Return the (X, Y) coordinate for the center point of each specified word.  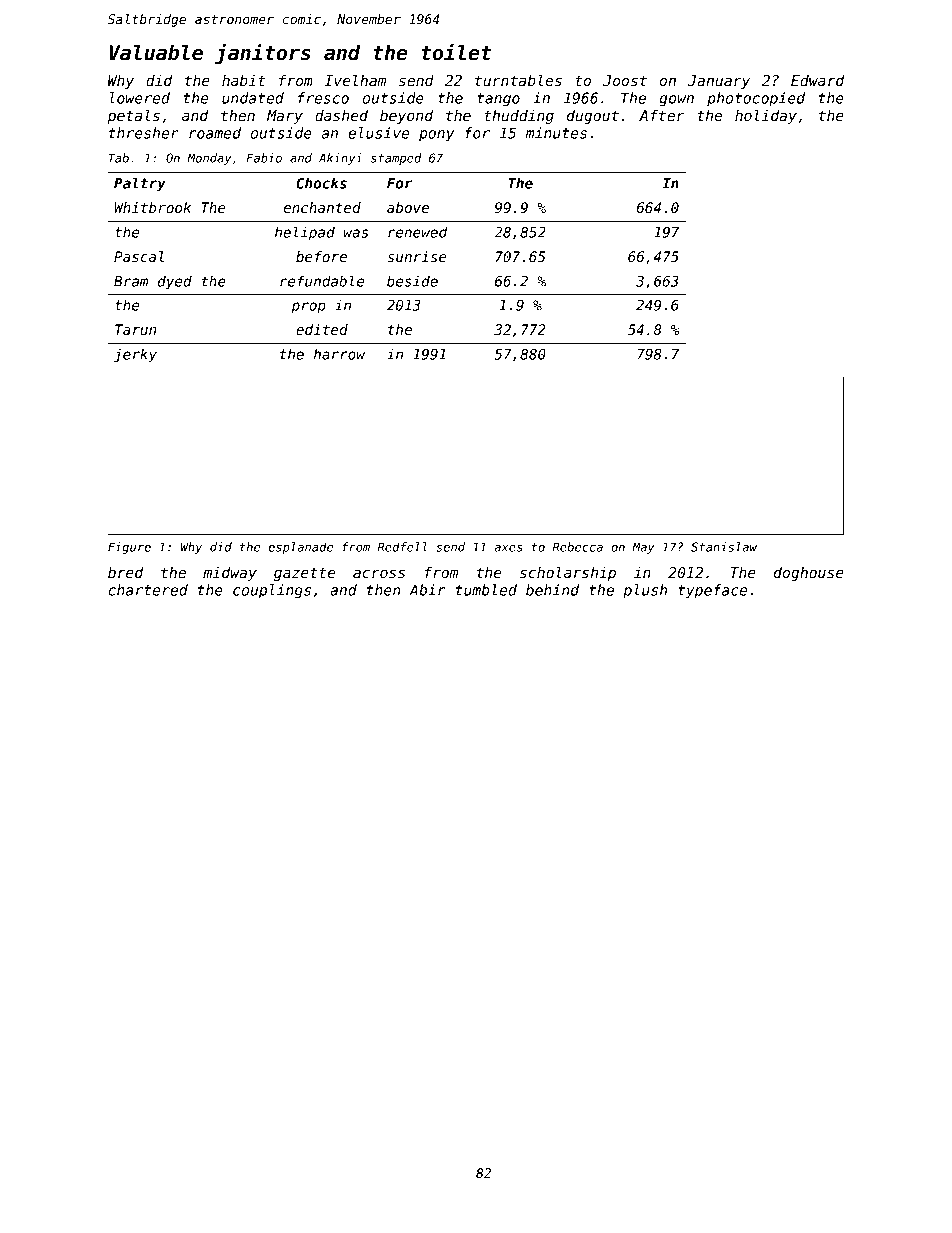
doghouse (809, 573)
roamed (215, 133)
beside (412, 281)
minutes (556, 133)
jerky (135, 355)
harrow (339, 354)
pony (436, 136)
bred (125, 572)
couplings (272, 591)
